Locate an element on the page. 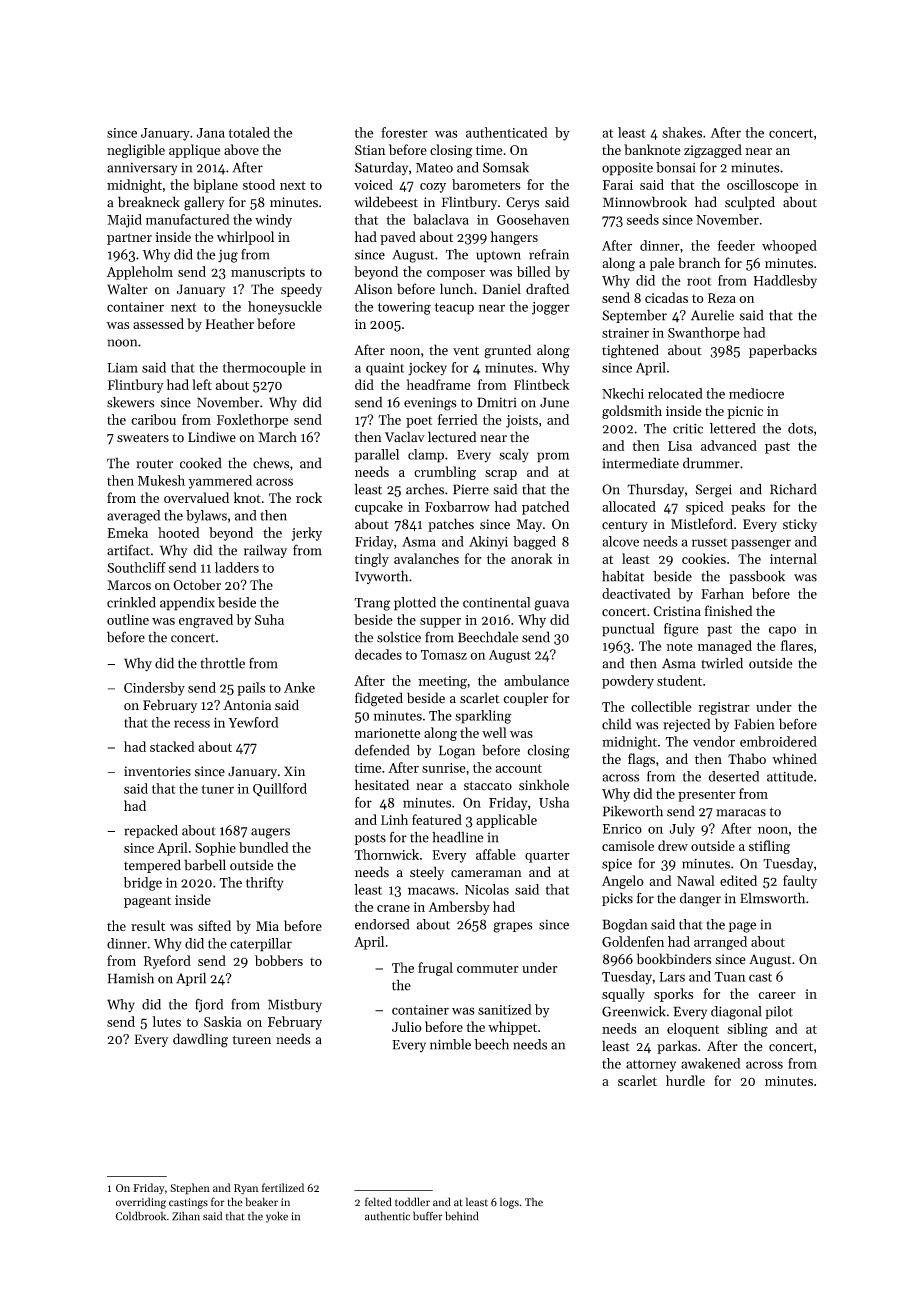 Image resolution: width=924 pixels, height=1308 pixels. lutes is located at coordinates (166, 1021).
